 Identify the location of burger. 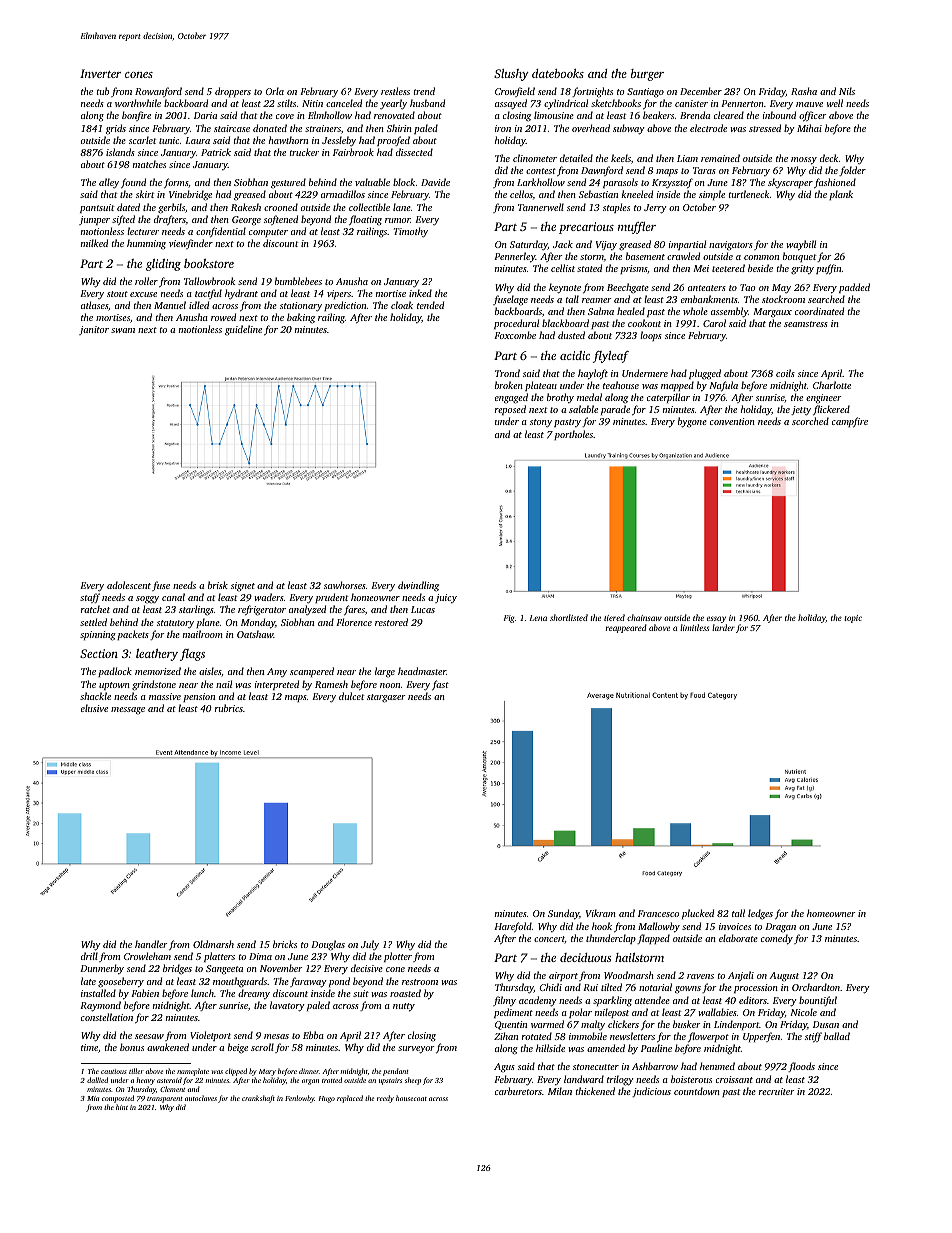
(647, 75).
